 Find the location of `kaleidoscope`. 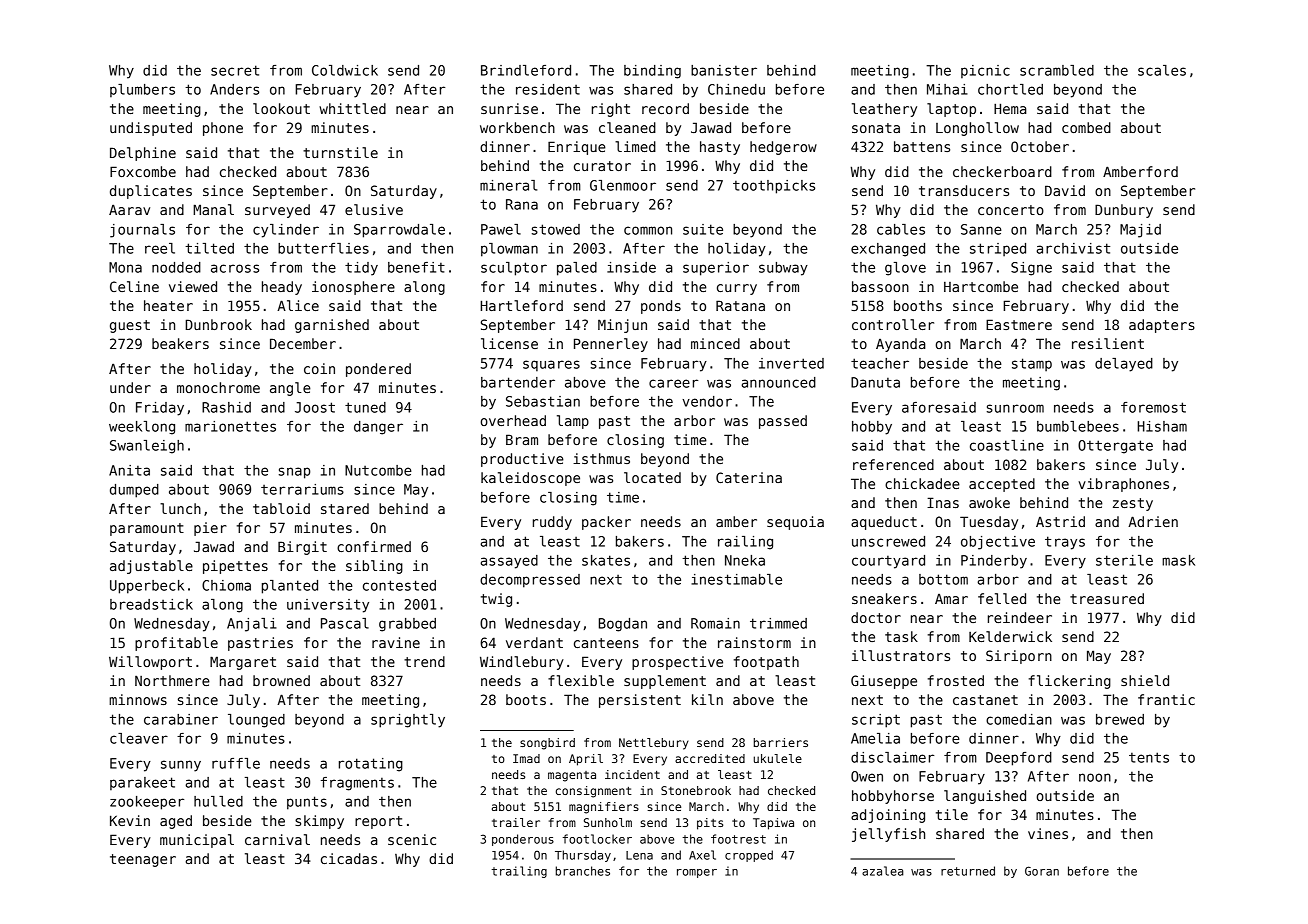

kaleidoscope is located at coordinates (530, 479).
